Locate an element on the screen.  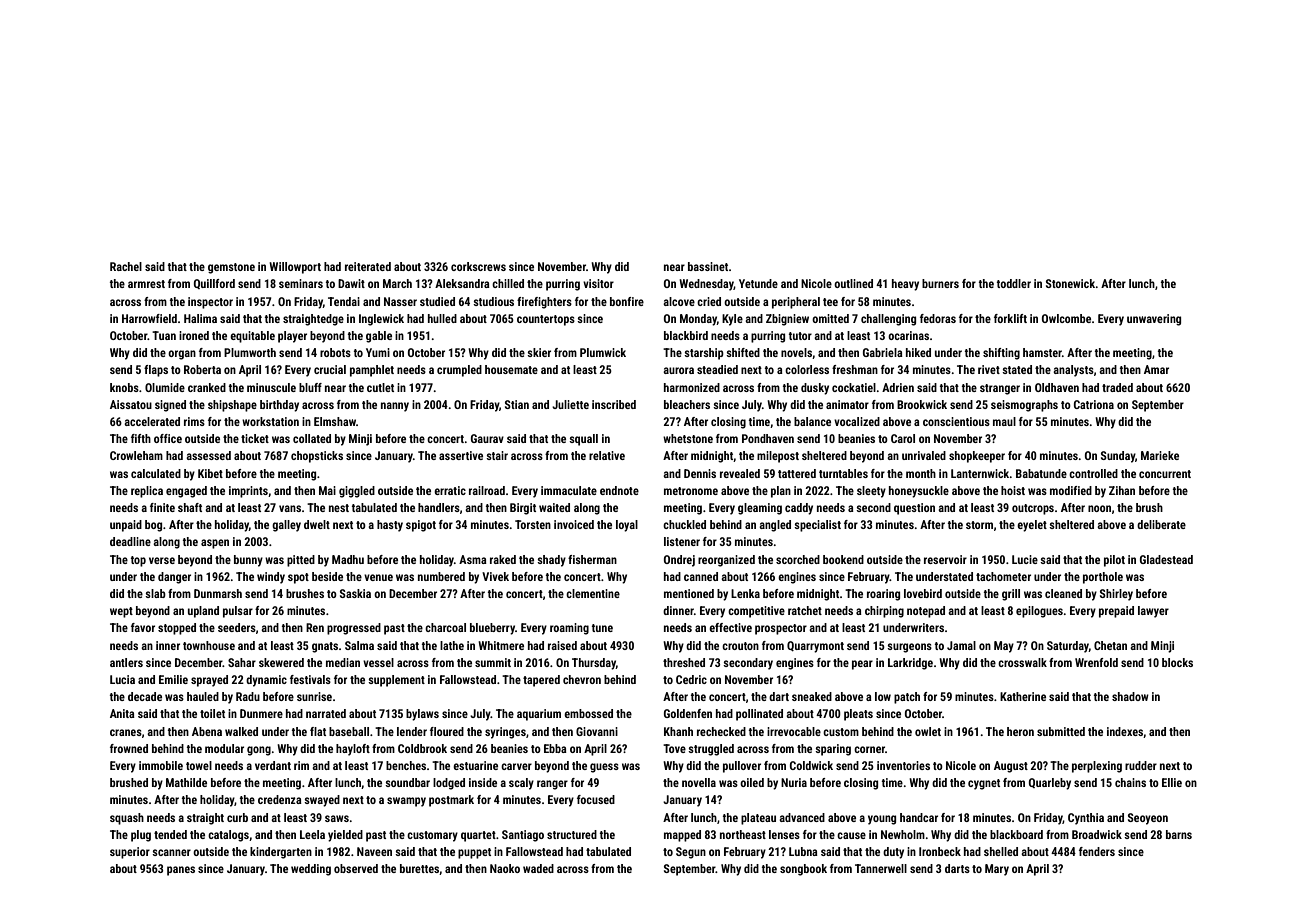
concurrent is located at coordinates (1165, 474).
